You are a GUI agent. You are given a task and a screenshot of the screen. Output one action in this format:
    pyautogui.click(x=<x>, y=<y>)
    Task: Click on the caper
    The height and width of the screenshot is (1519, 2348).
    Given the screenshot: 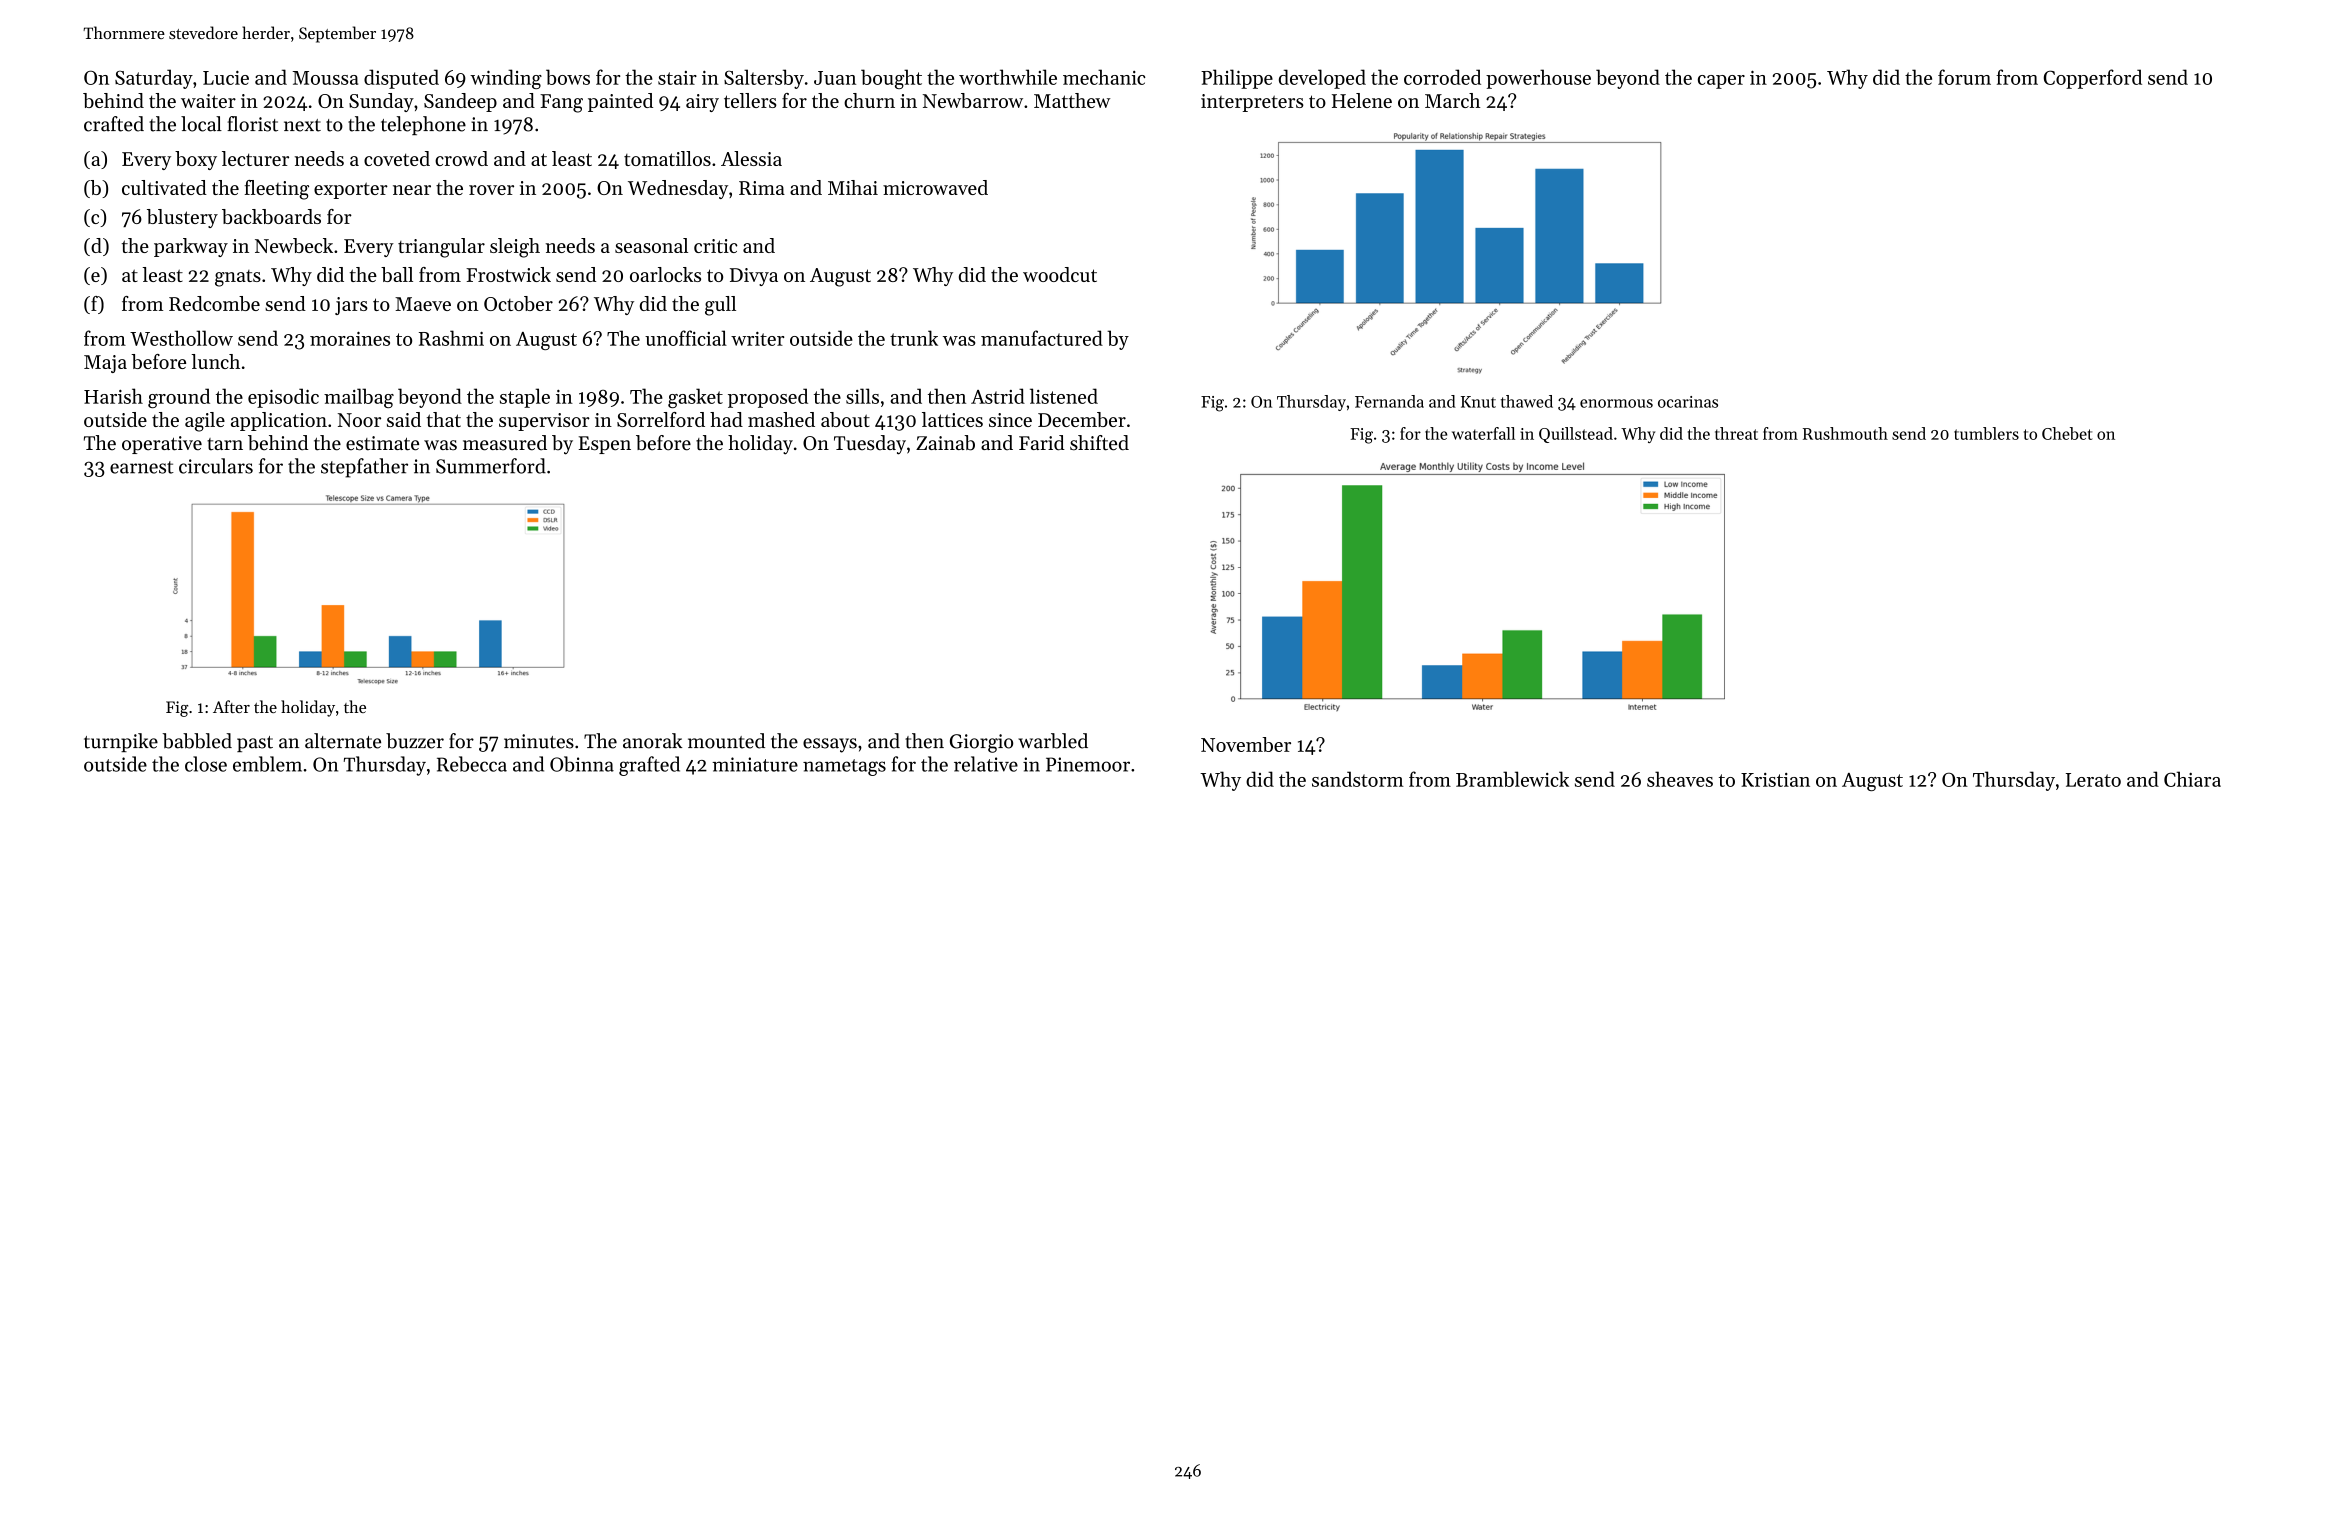 What is the action you would take?
    pyautogui.click(x=1721, y=82)
